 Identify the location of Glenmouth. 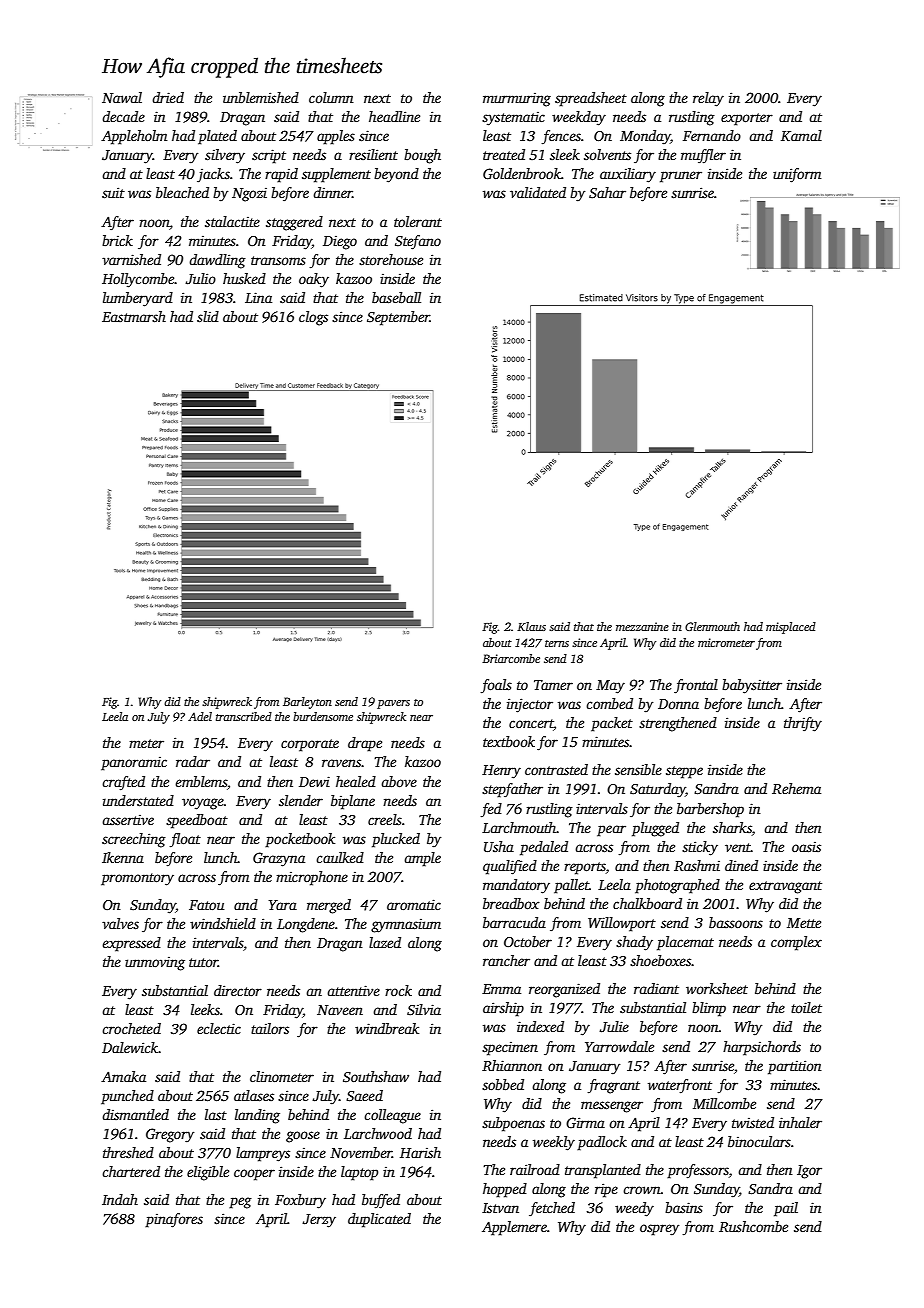
(712, 626).
